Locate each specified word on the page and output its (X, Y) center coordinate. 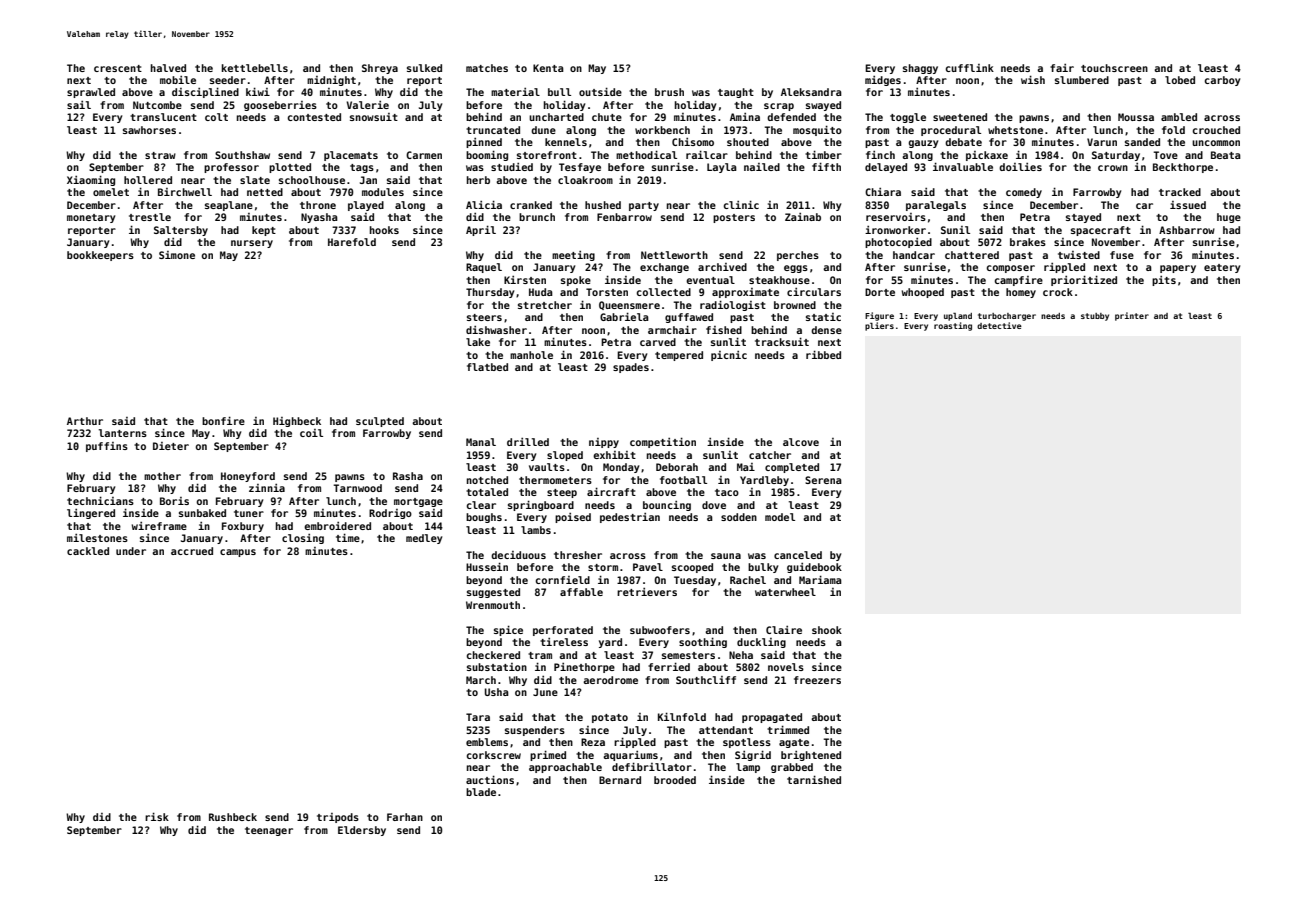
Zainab (803, 217)
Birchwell (185, 192)
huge (1229, 218)
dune (543, 130)
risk (157, 816)
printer (1132, 316)
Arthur (85, 421)
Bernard (620, 780)
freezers (817, 680)
